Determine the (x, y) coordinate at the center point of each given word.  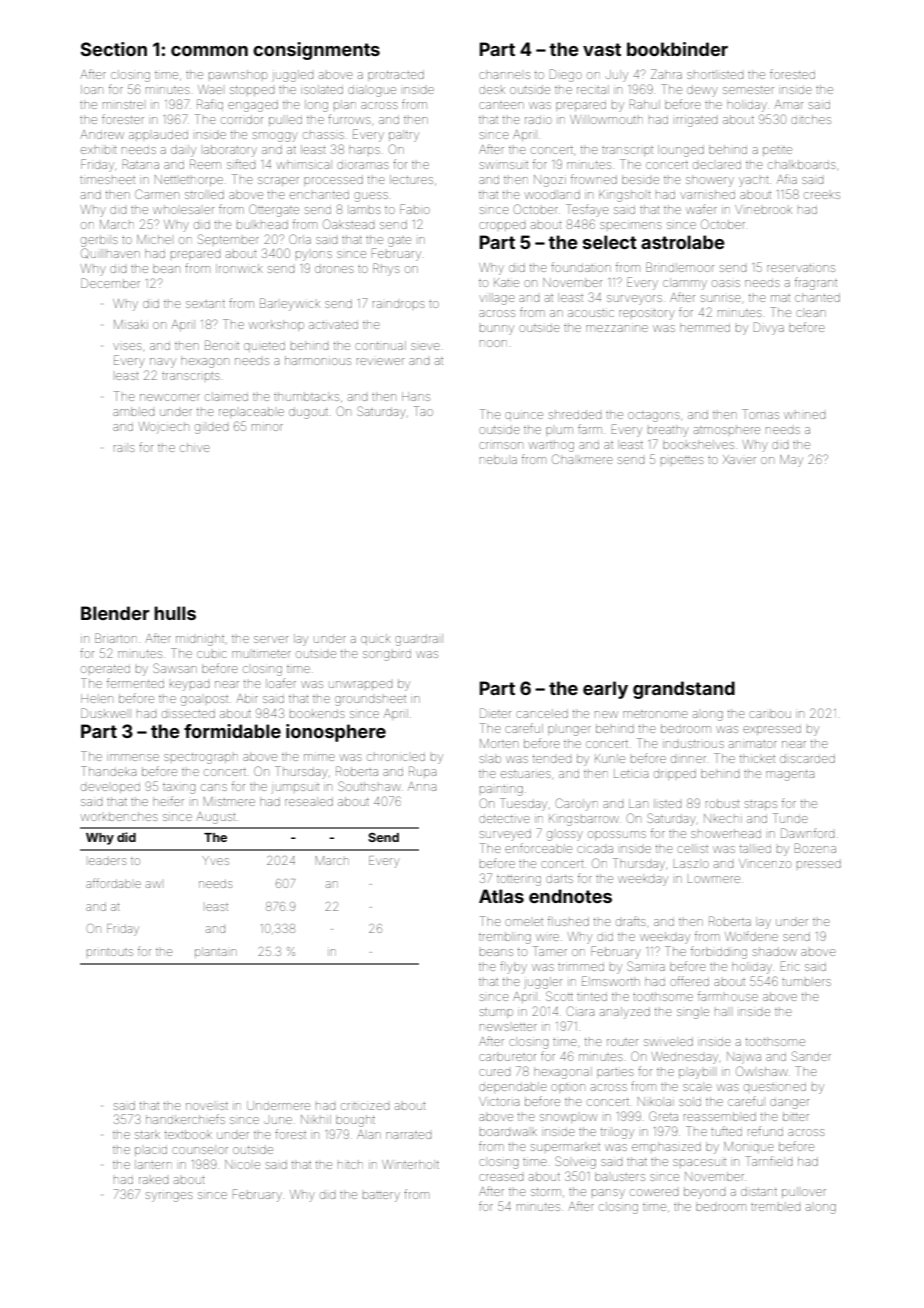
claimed (226, 396)
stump (496, 1013)
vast (602, 49)
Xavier (739, 459)
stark (147, 1134)
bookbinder (677, 49)
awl (153, 884)
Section (113, 49)
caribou (770, 713)
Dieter (495, 713)
